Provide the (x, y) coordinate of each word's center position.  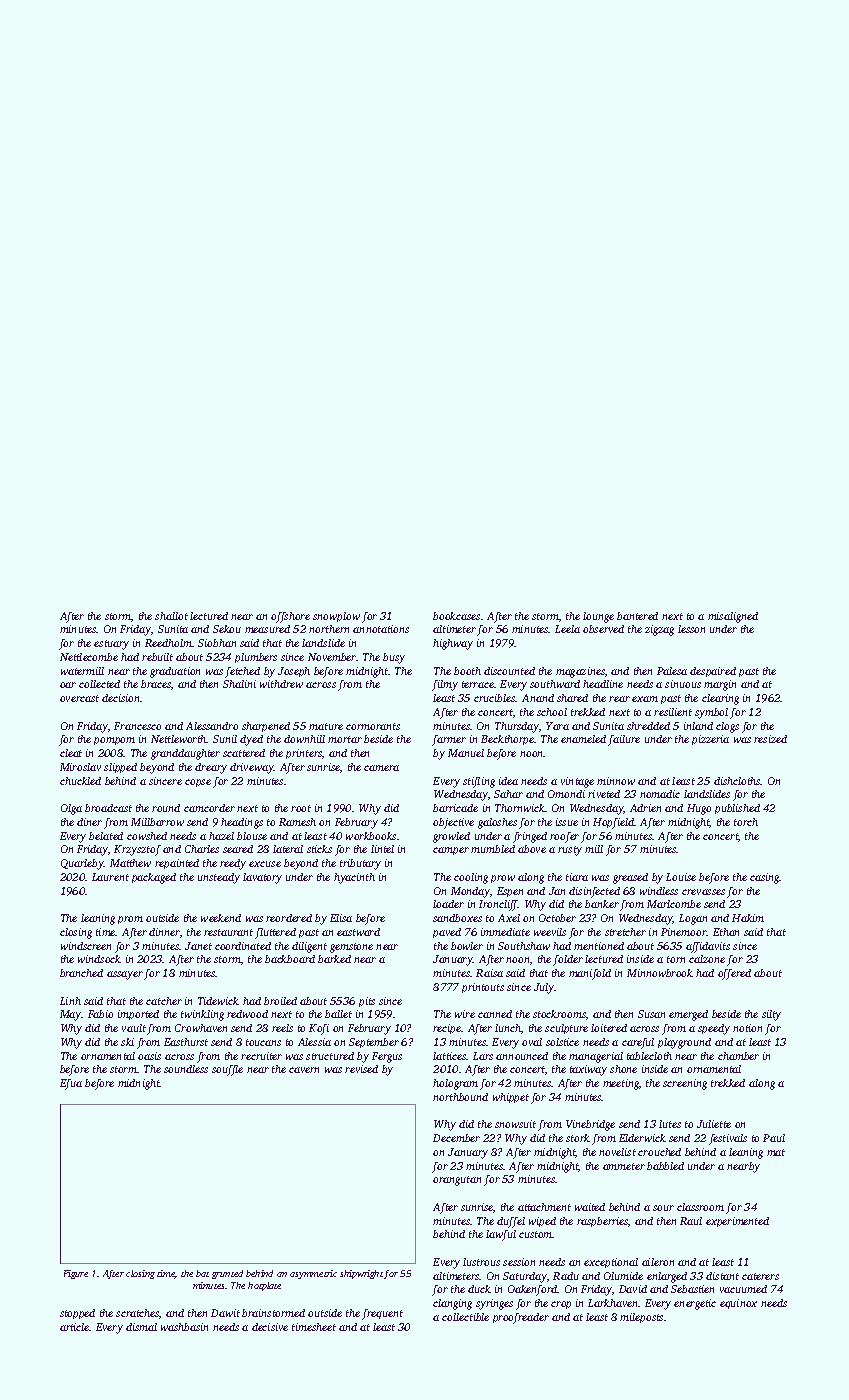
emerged (688, 1015)
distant (722, 1276)
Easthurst (186, 1042)
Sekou (227, 629)
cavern (304, 1070)
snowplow (336, 617)
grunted (227, 1274)
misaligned (733, 617)
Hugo (699, 809)
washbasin (184, 1327)
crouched (659, 1152)
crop (561, 1305)
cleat (71, 753)
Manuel (466, 753)
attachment (544, 1207)
